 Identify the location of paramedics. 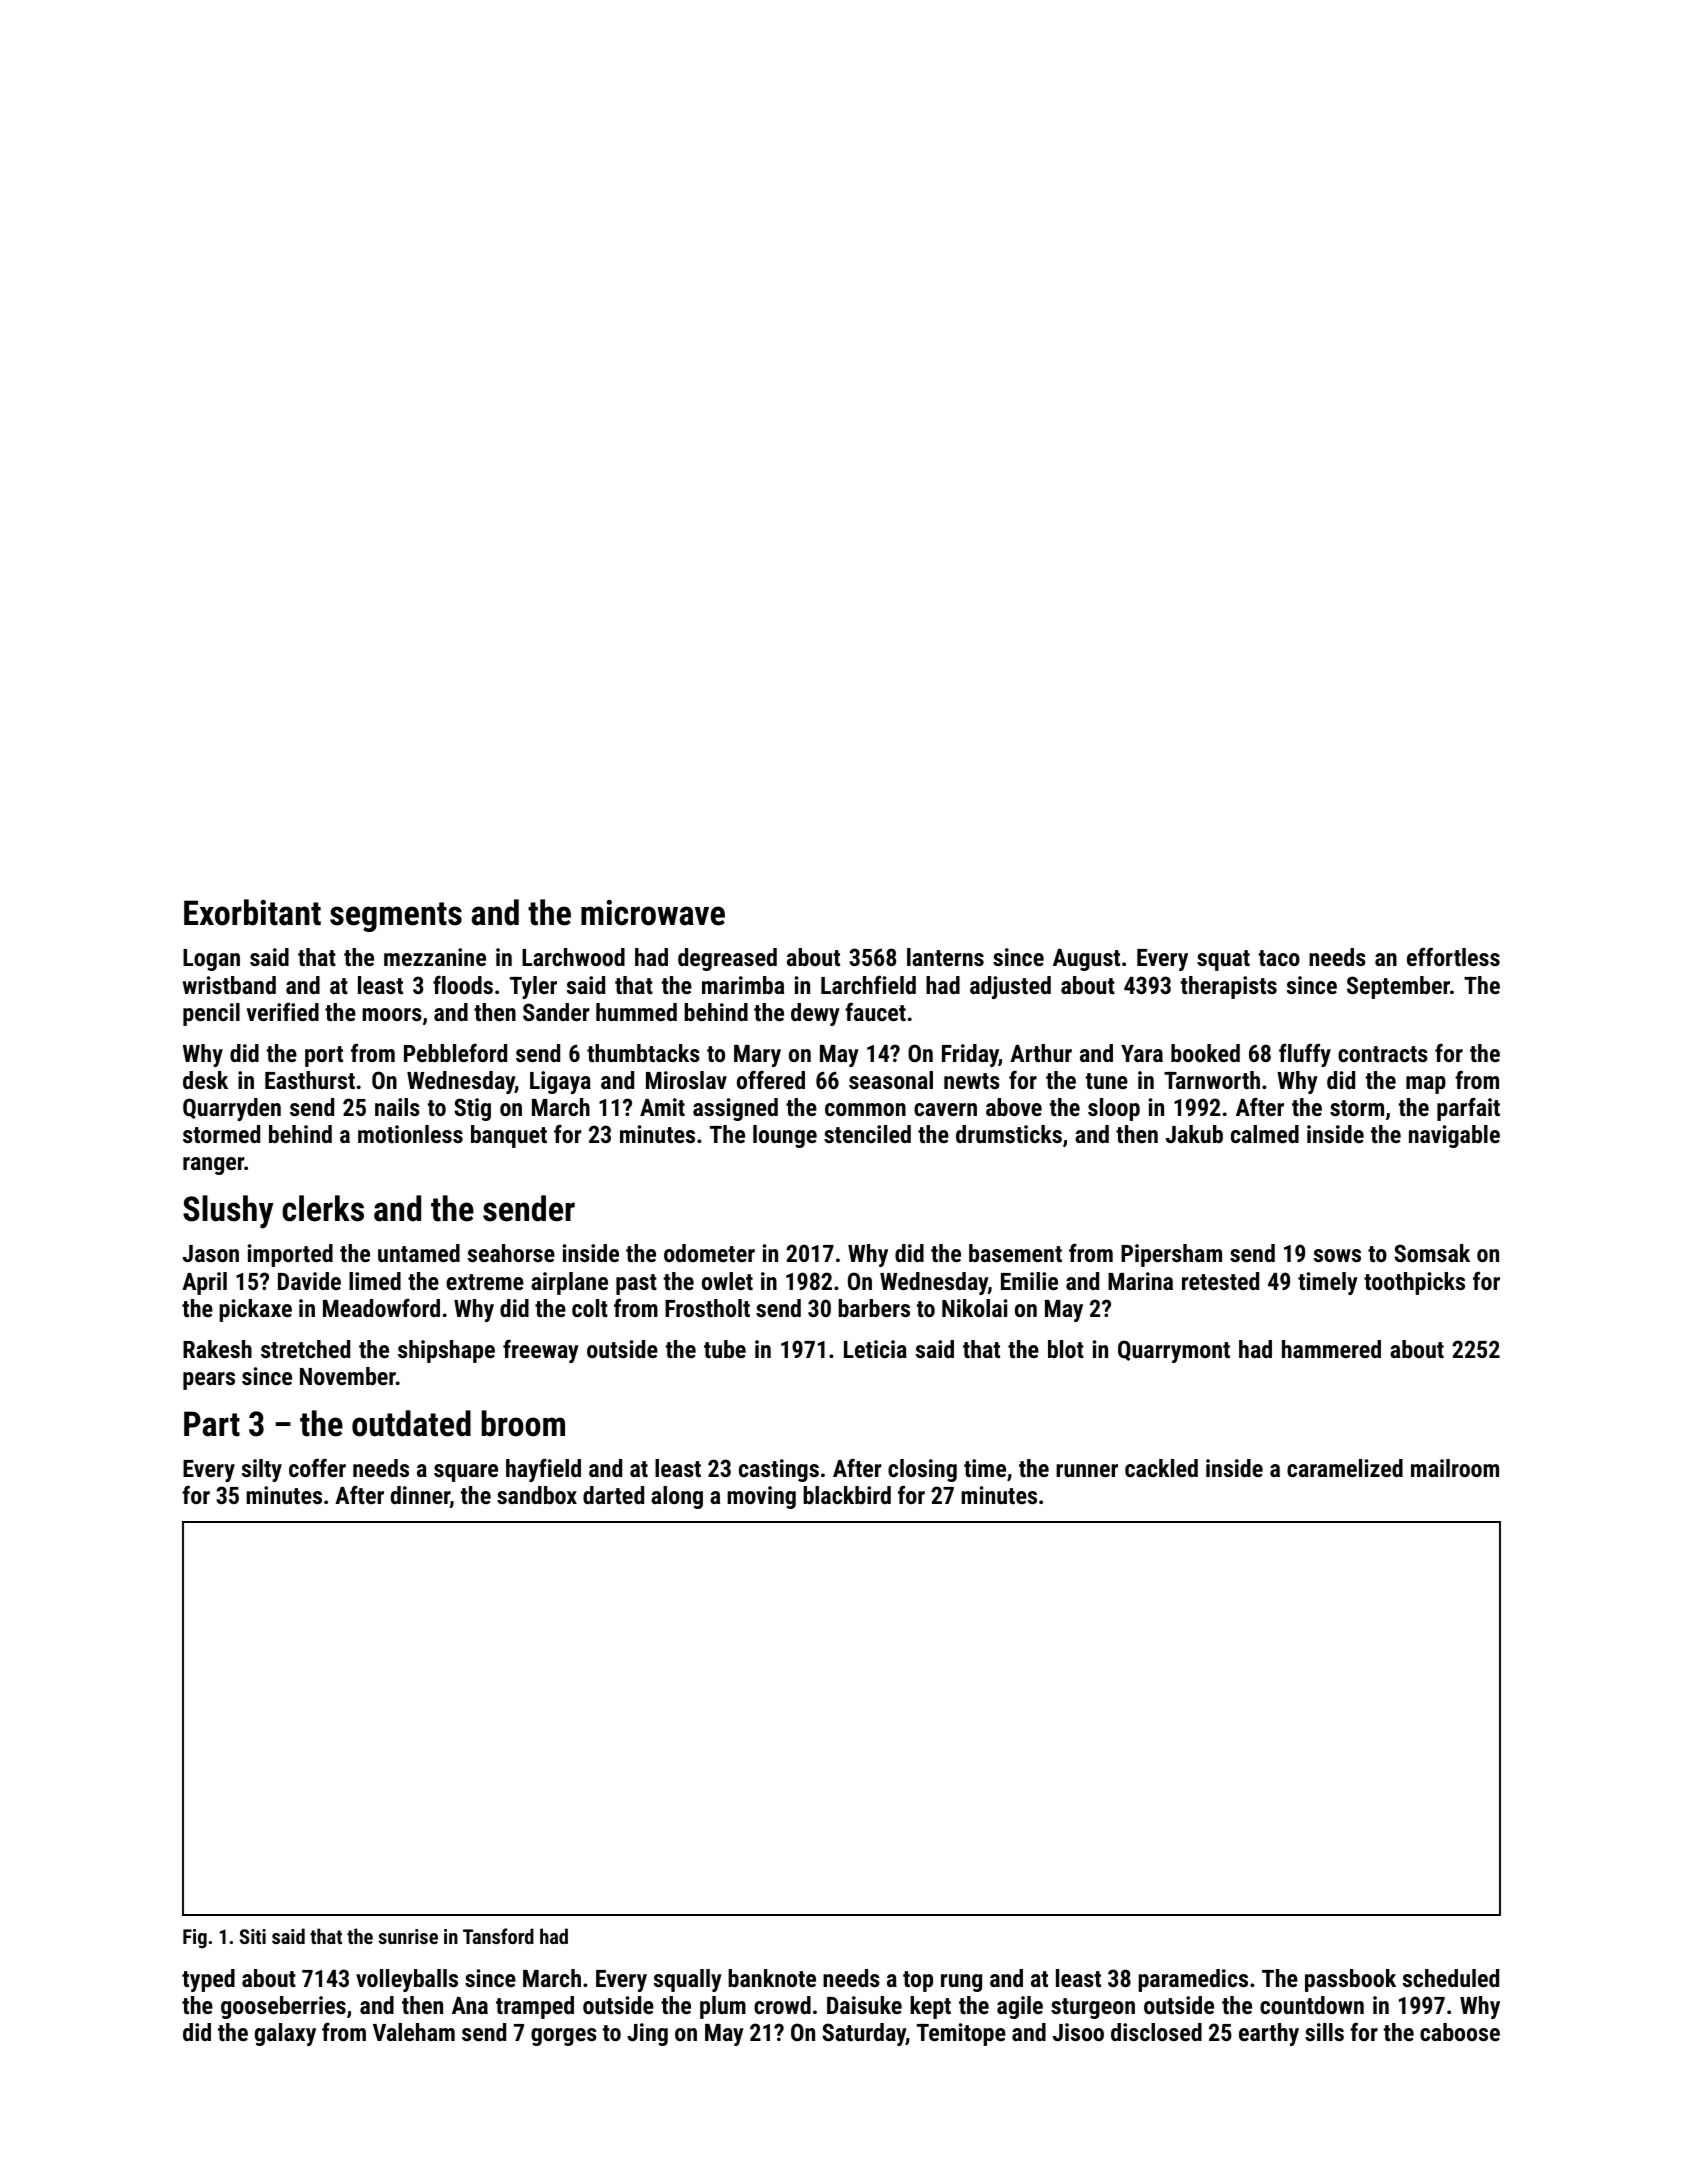
(1193, 1980).
